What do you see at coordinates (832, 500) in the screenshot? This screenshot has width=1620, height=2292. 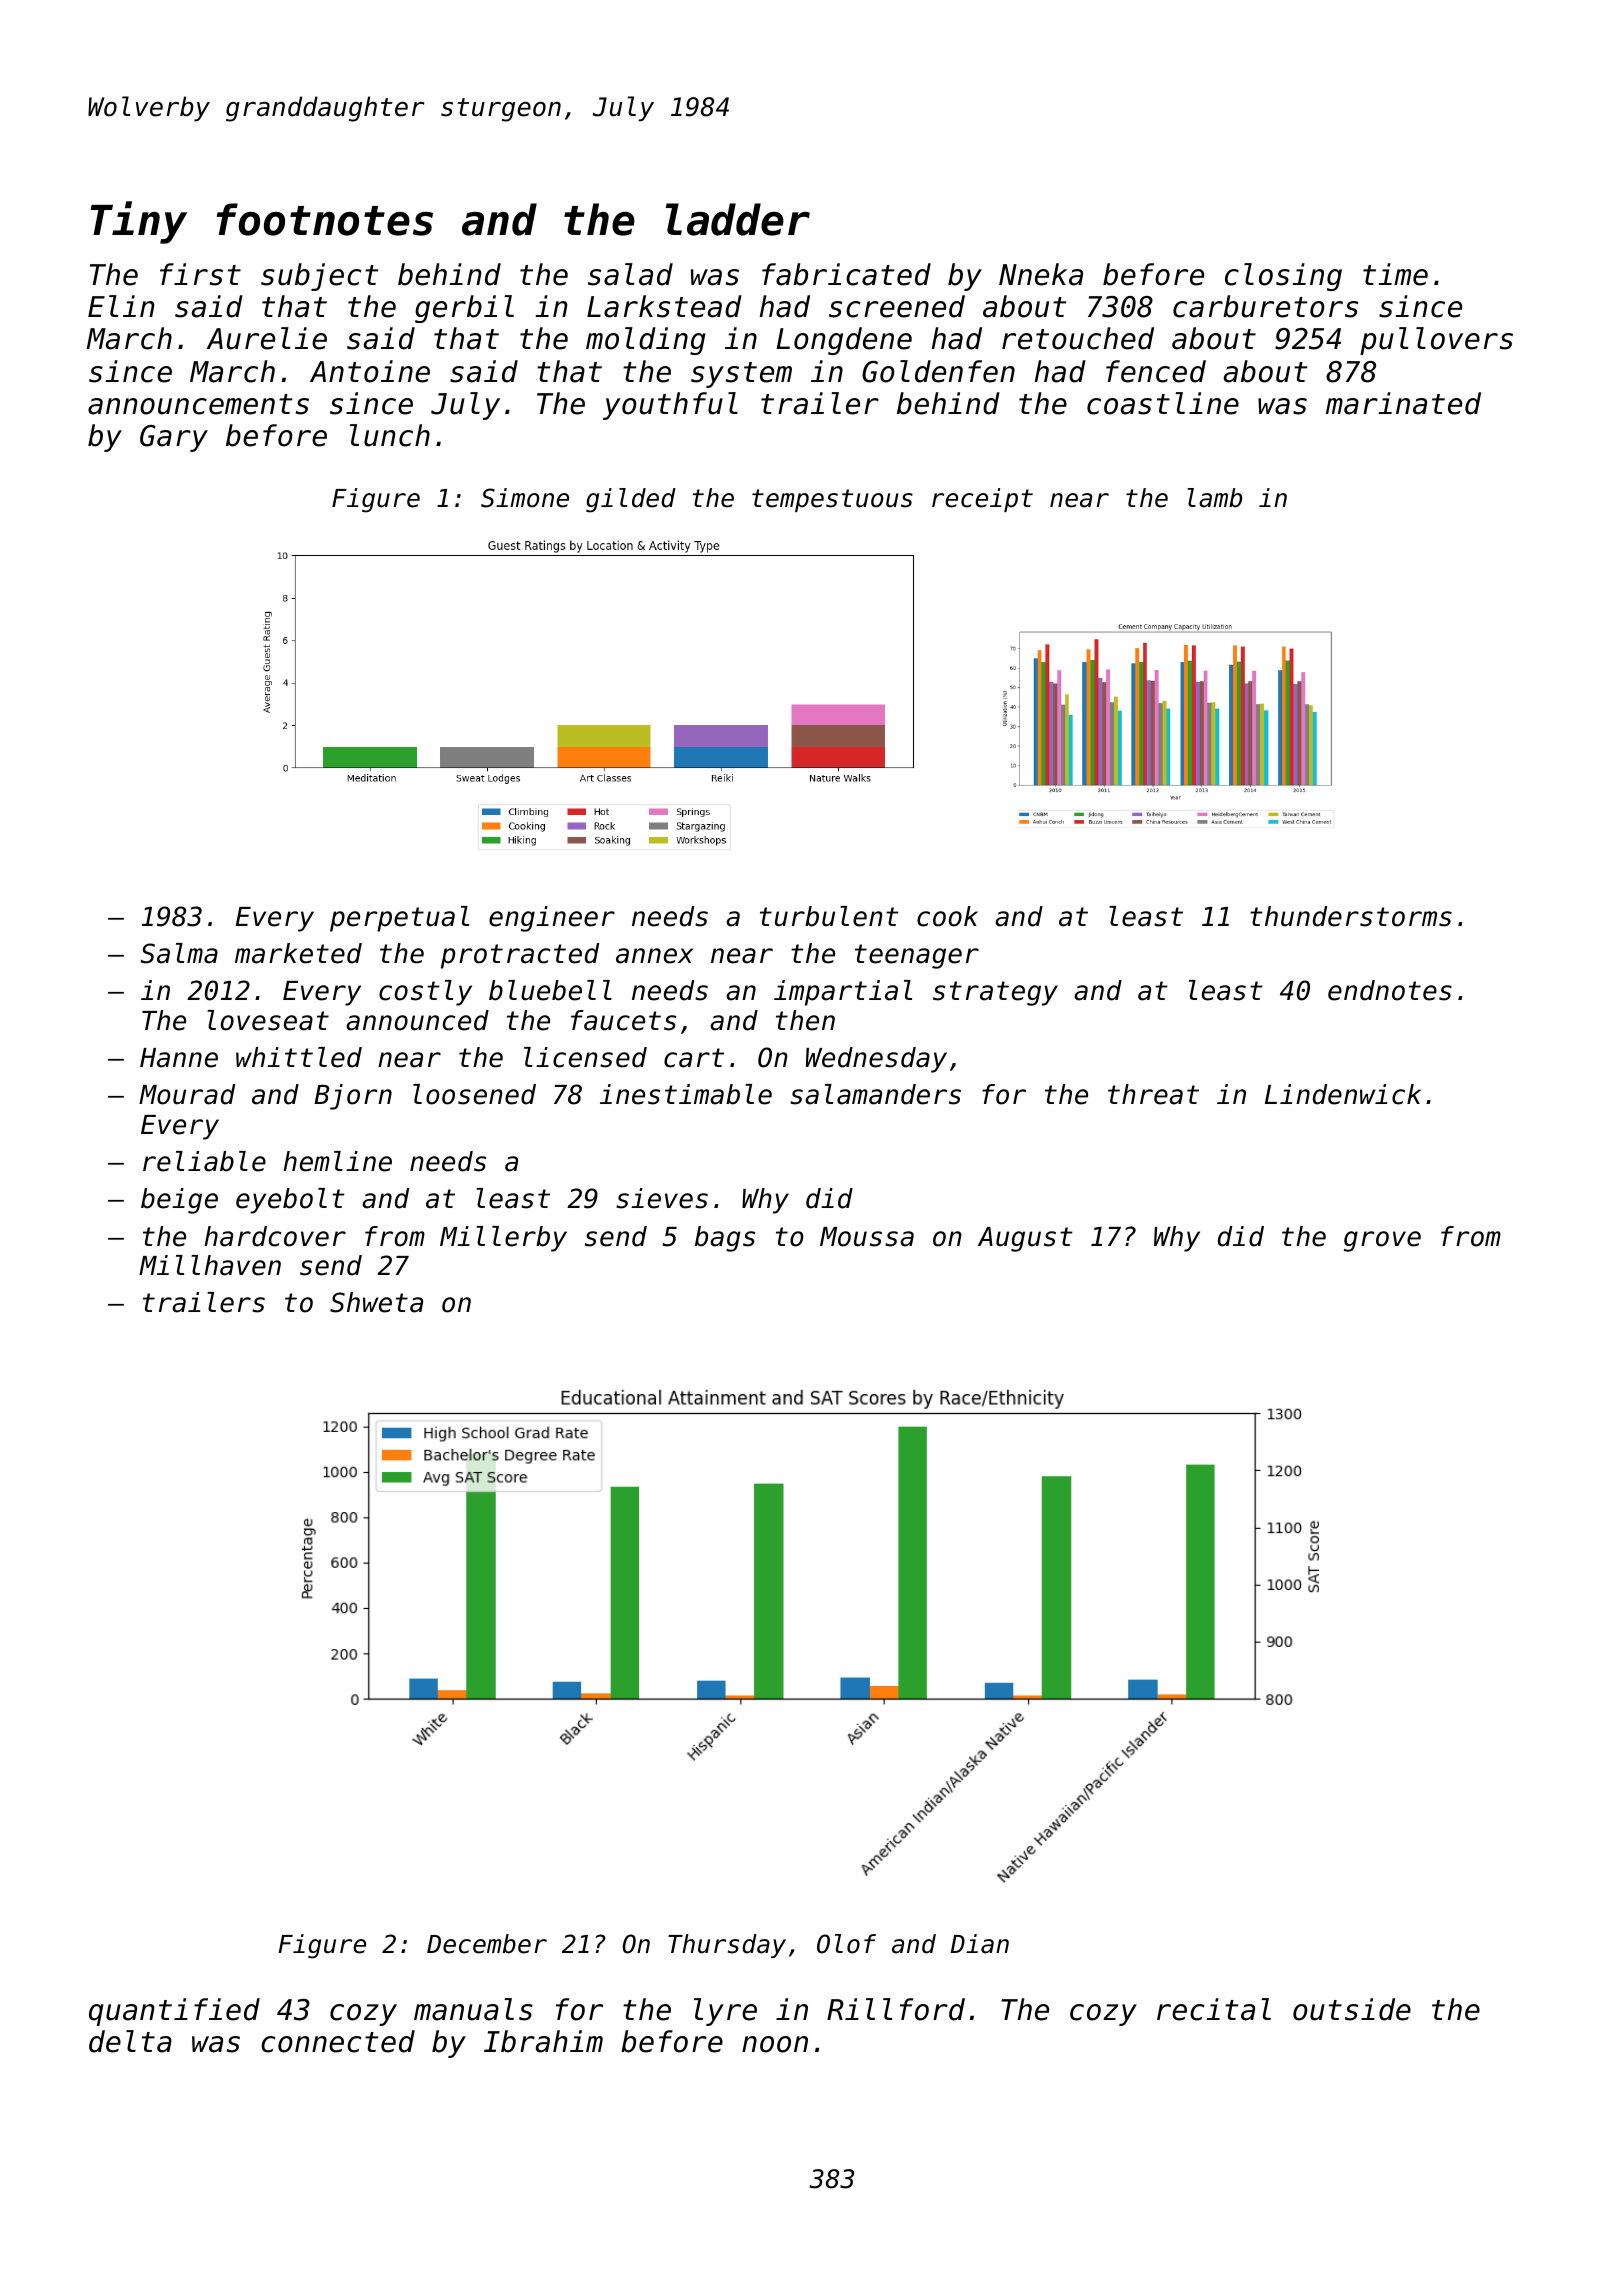 I see `tempestuous` at bounding box center [832, 500].
